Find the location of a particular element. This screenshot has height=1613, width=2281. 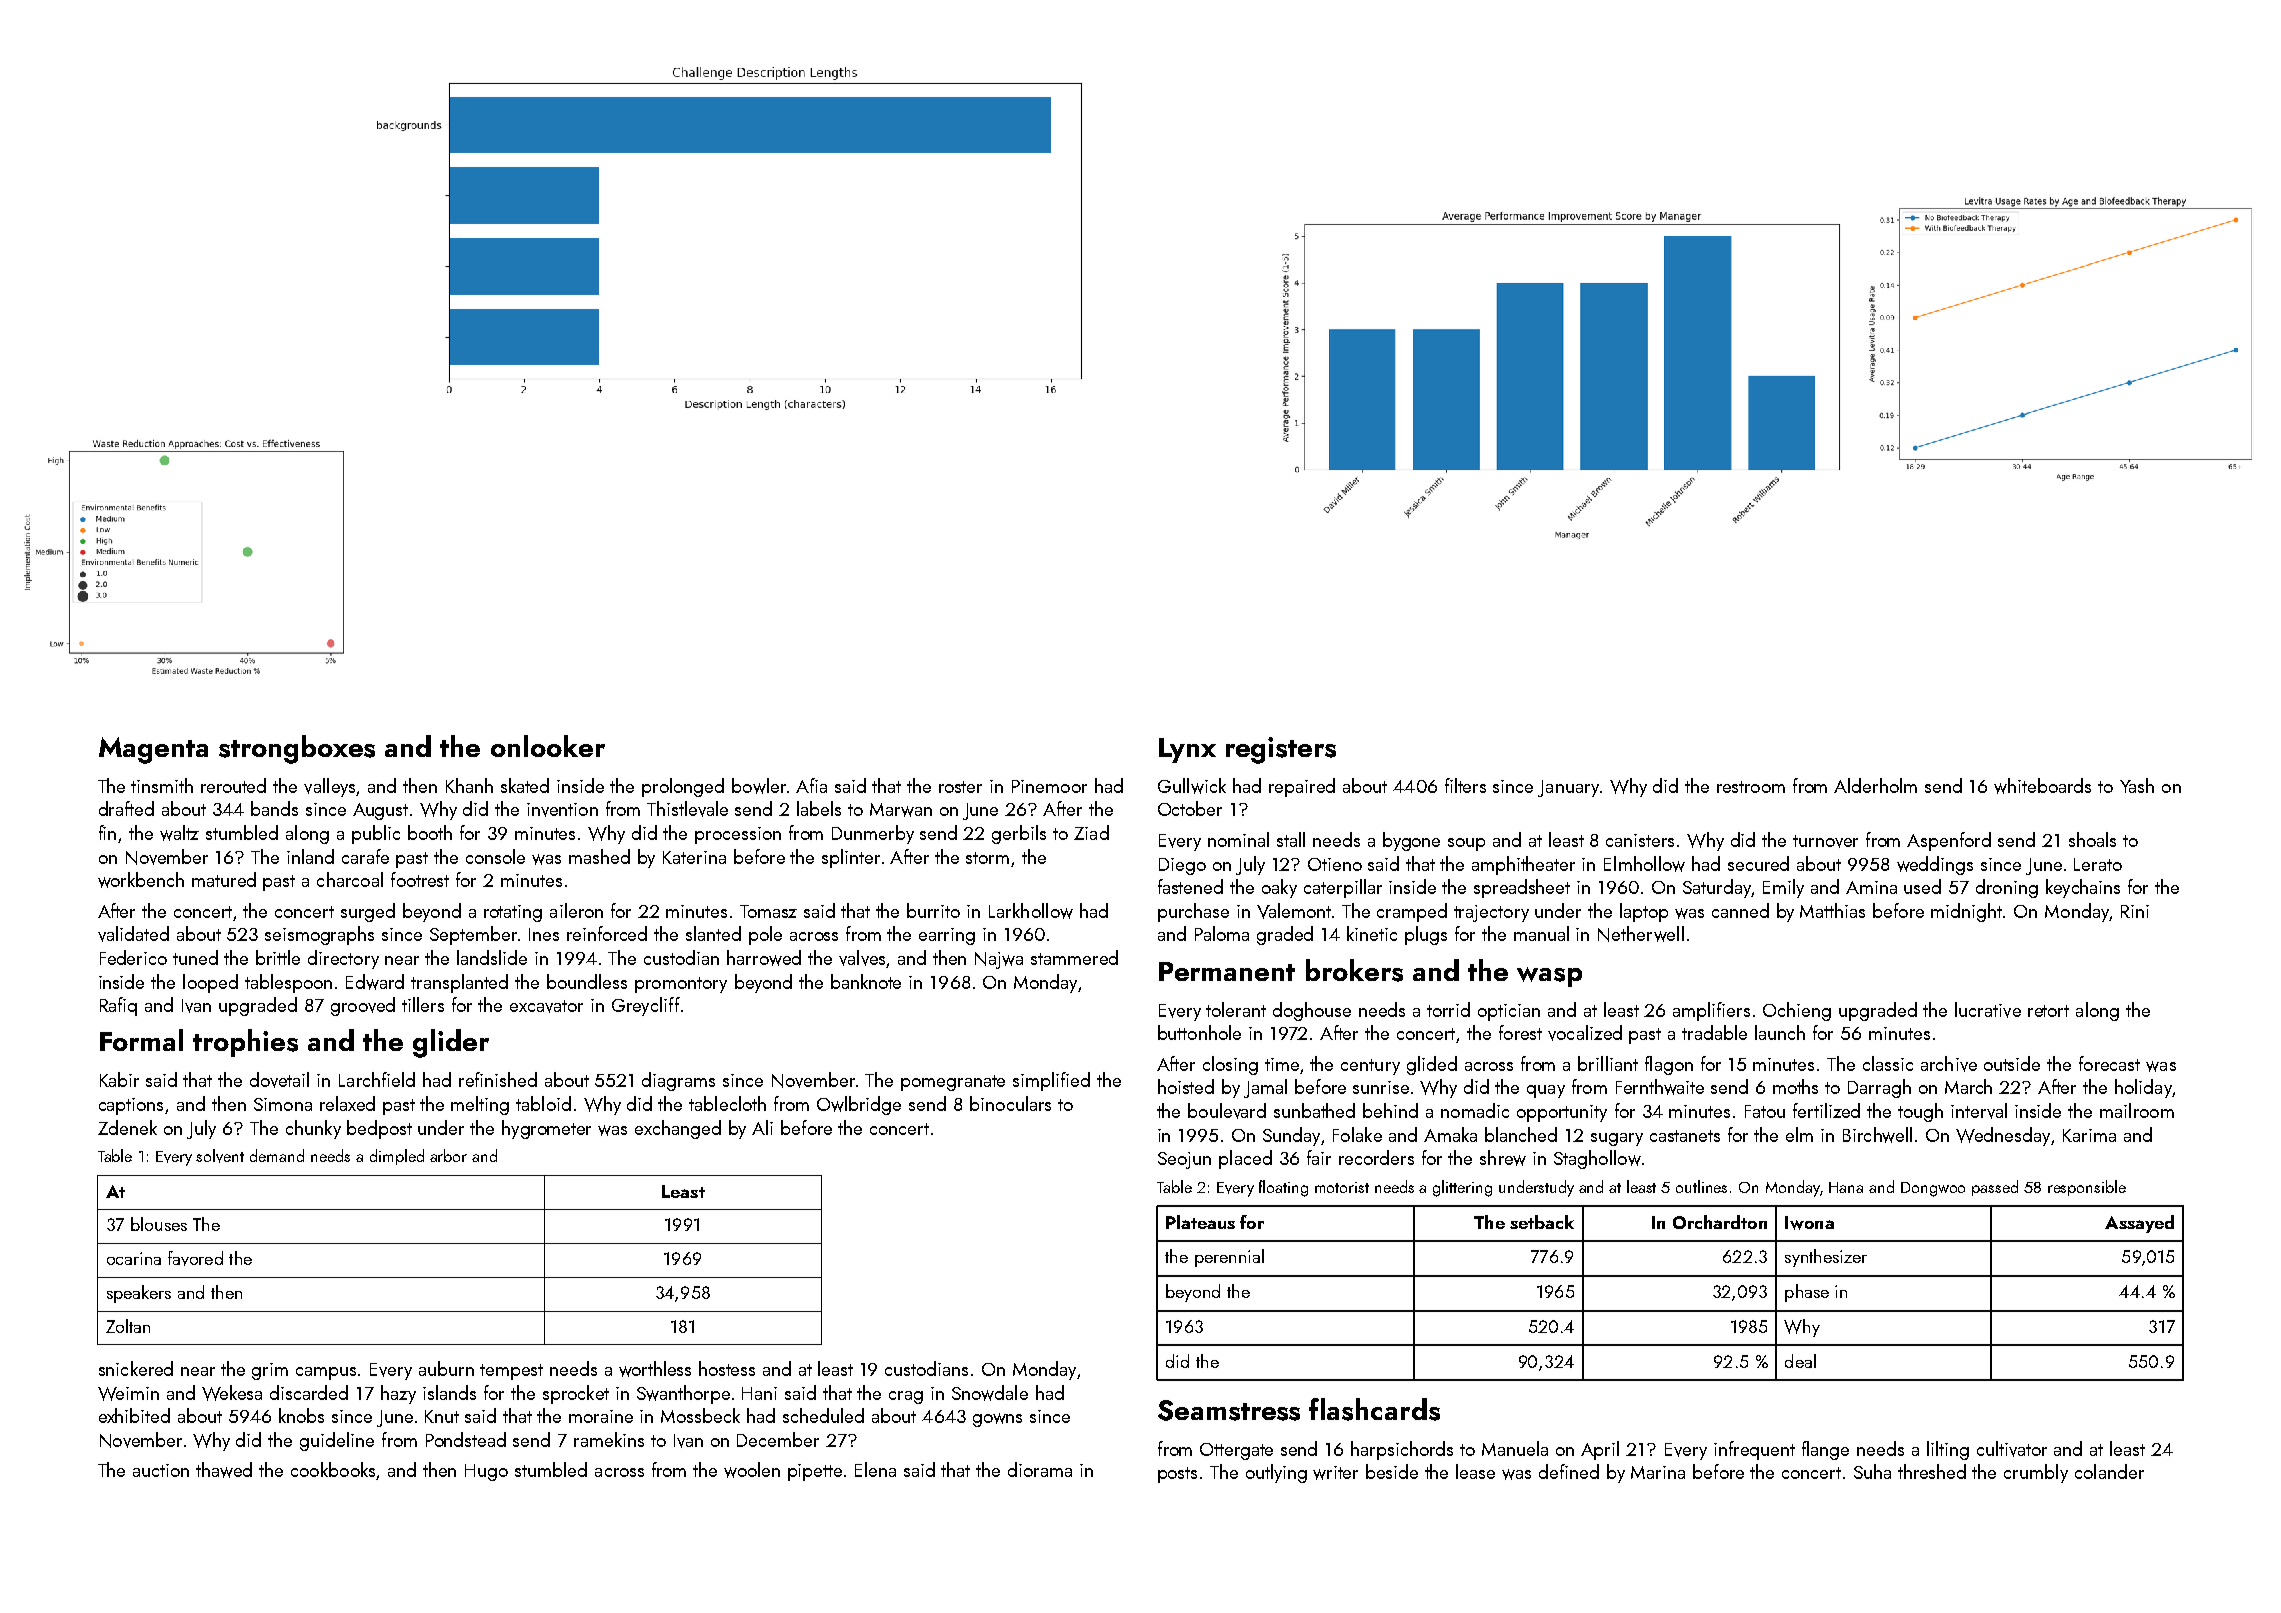

Pondstead is located at coordinates (466, 1439).
